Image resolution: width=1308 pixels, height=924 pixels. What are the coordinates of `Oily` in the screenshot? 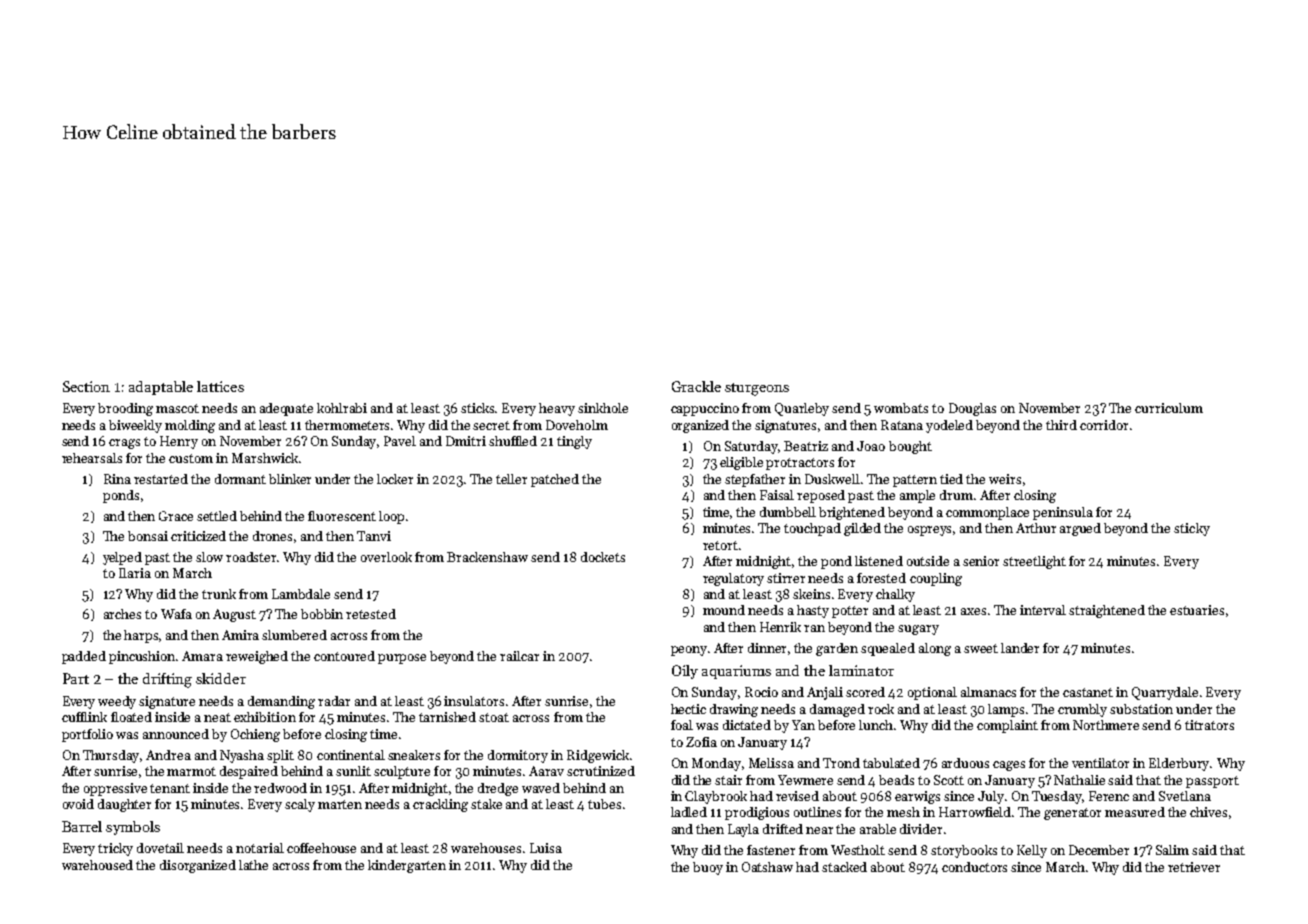 It's located at (685, 672).
